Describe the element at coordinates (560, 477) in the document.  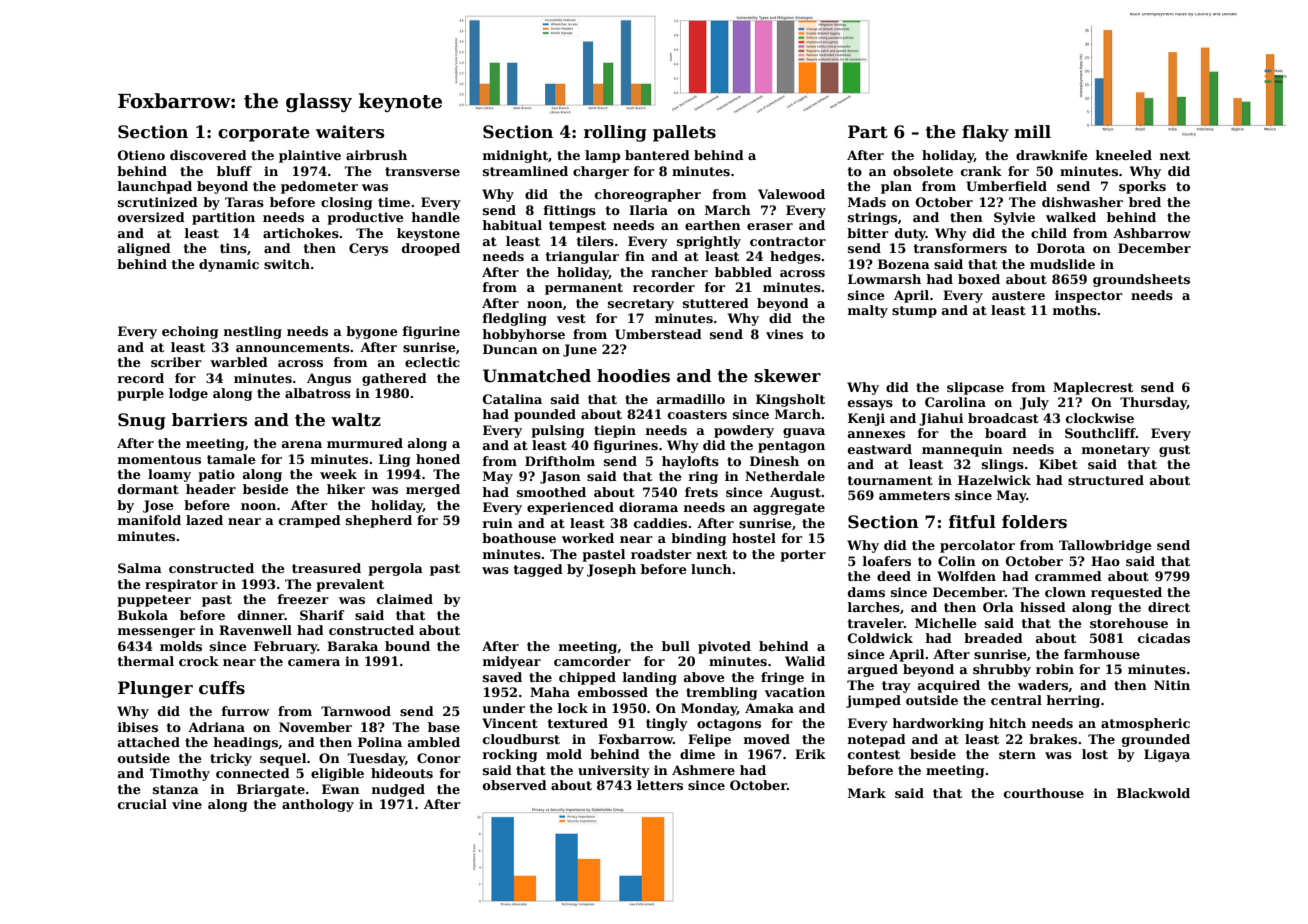
I see `Jason` at that location.
